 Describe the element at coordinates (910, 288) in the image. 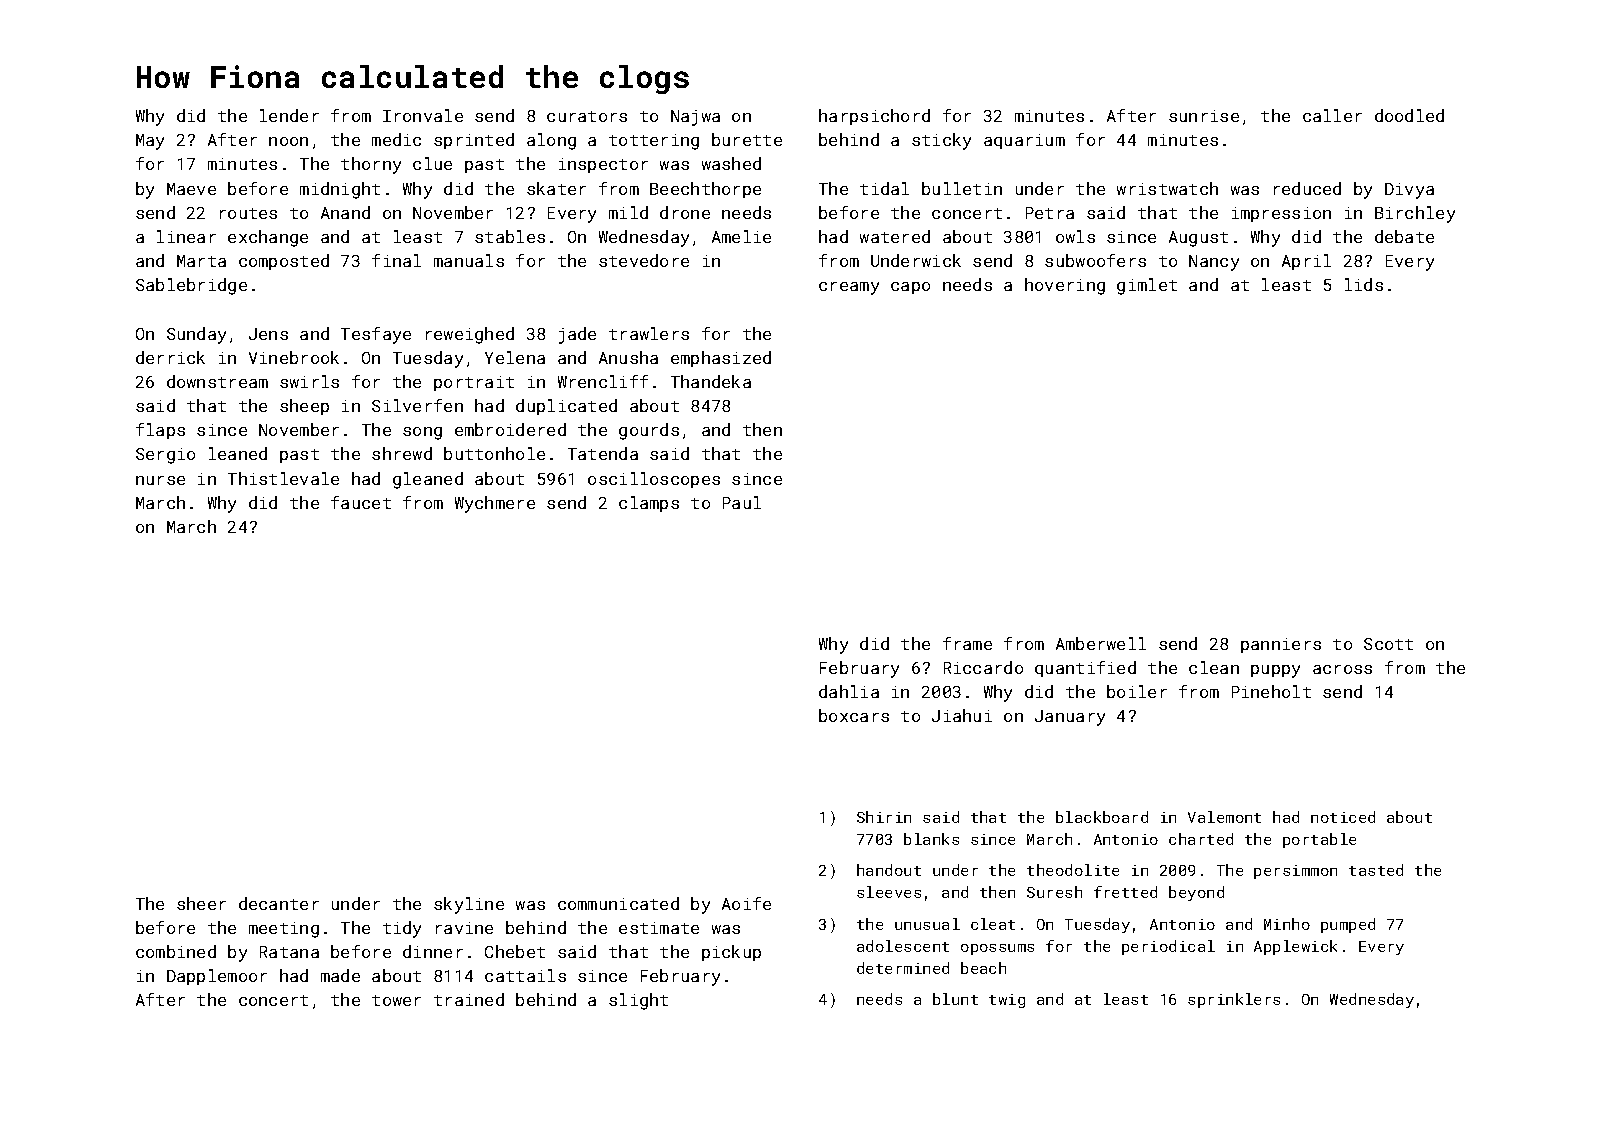

I see `capo` at that location.
